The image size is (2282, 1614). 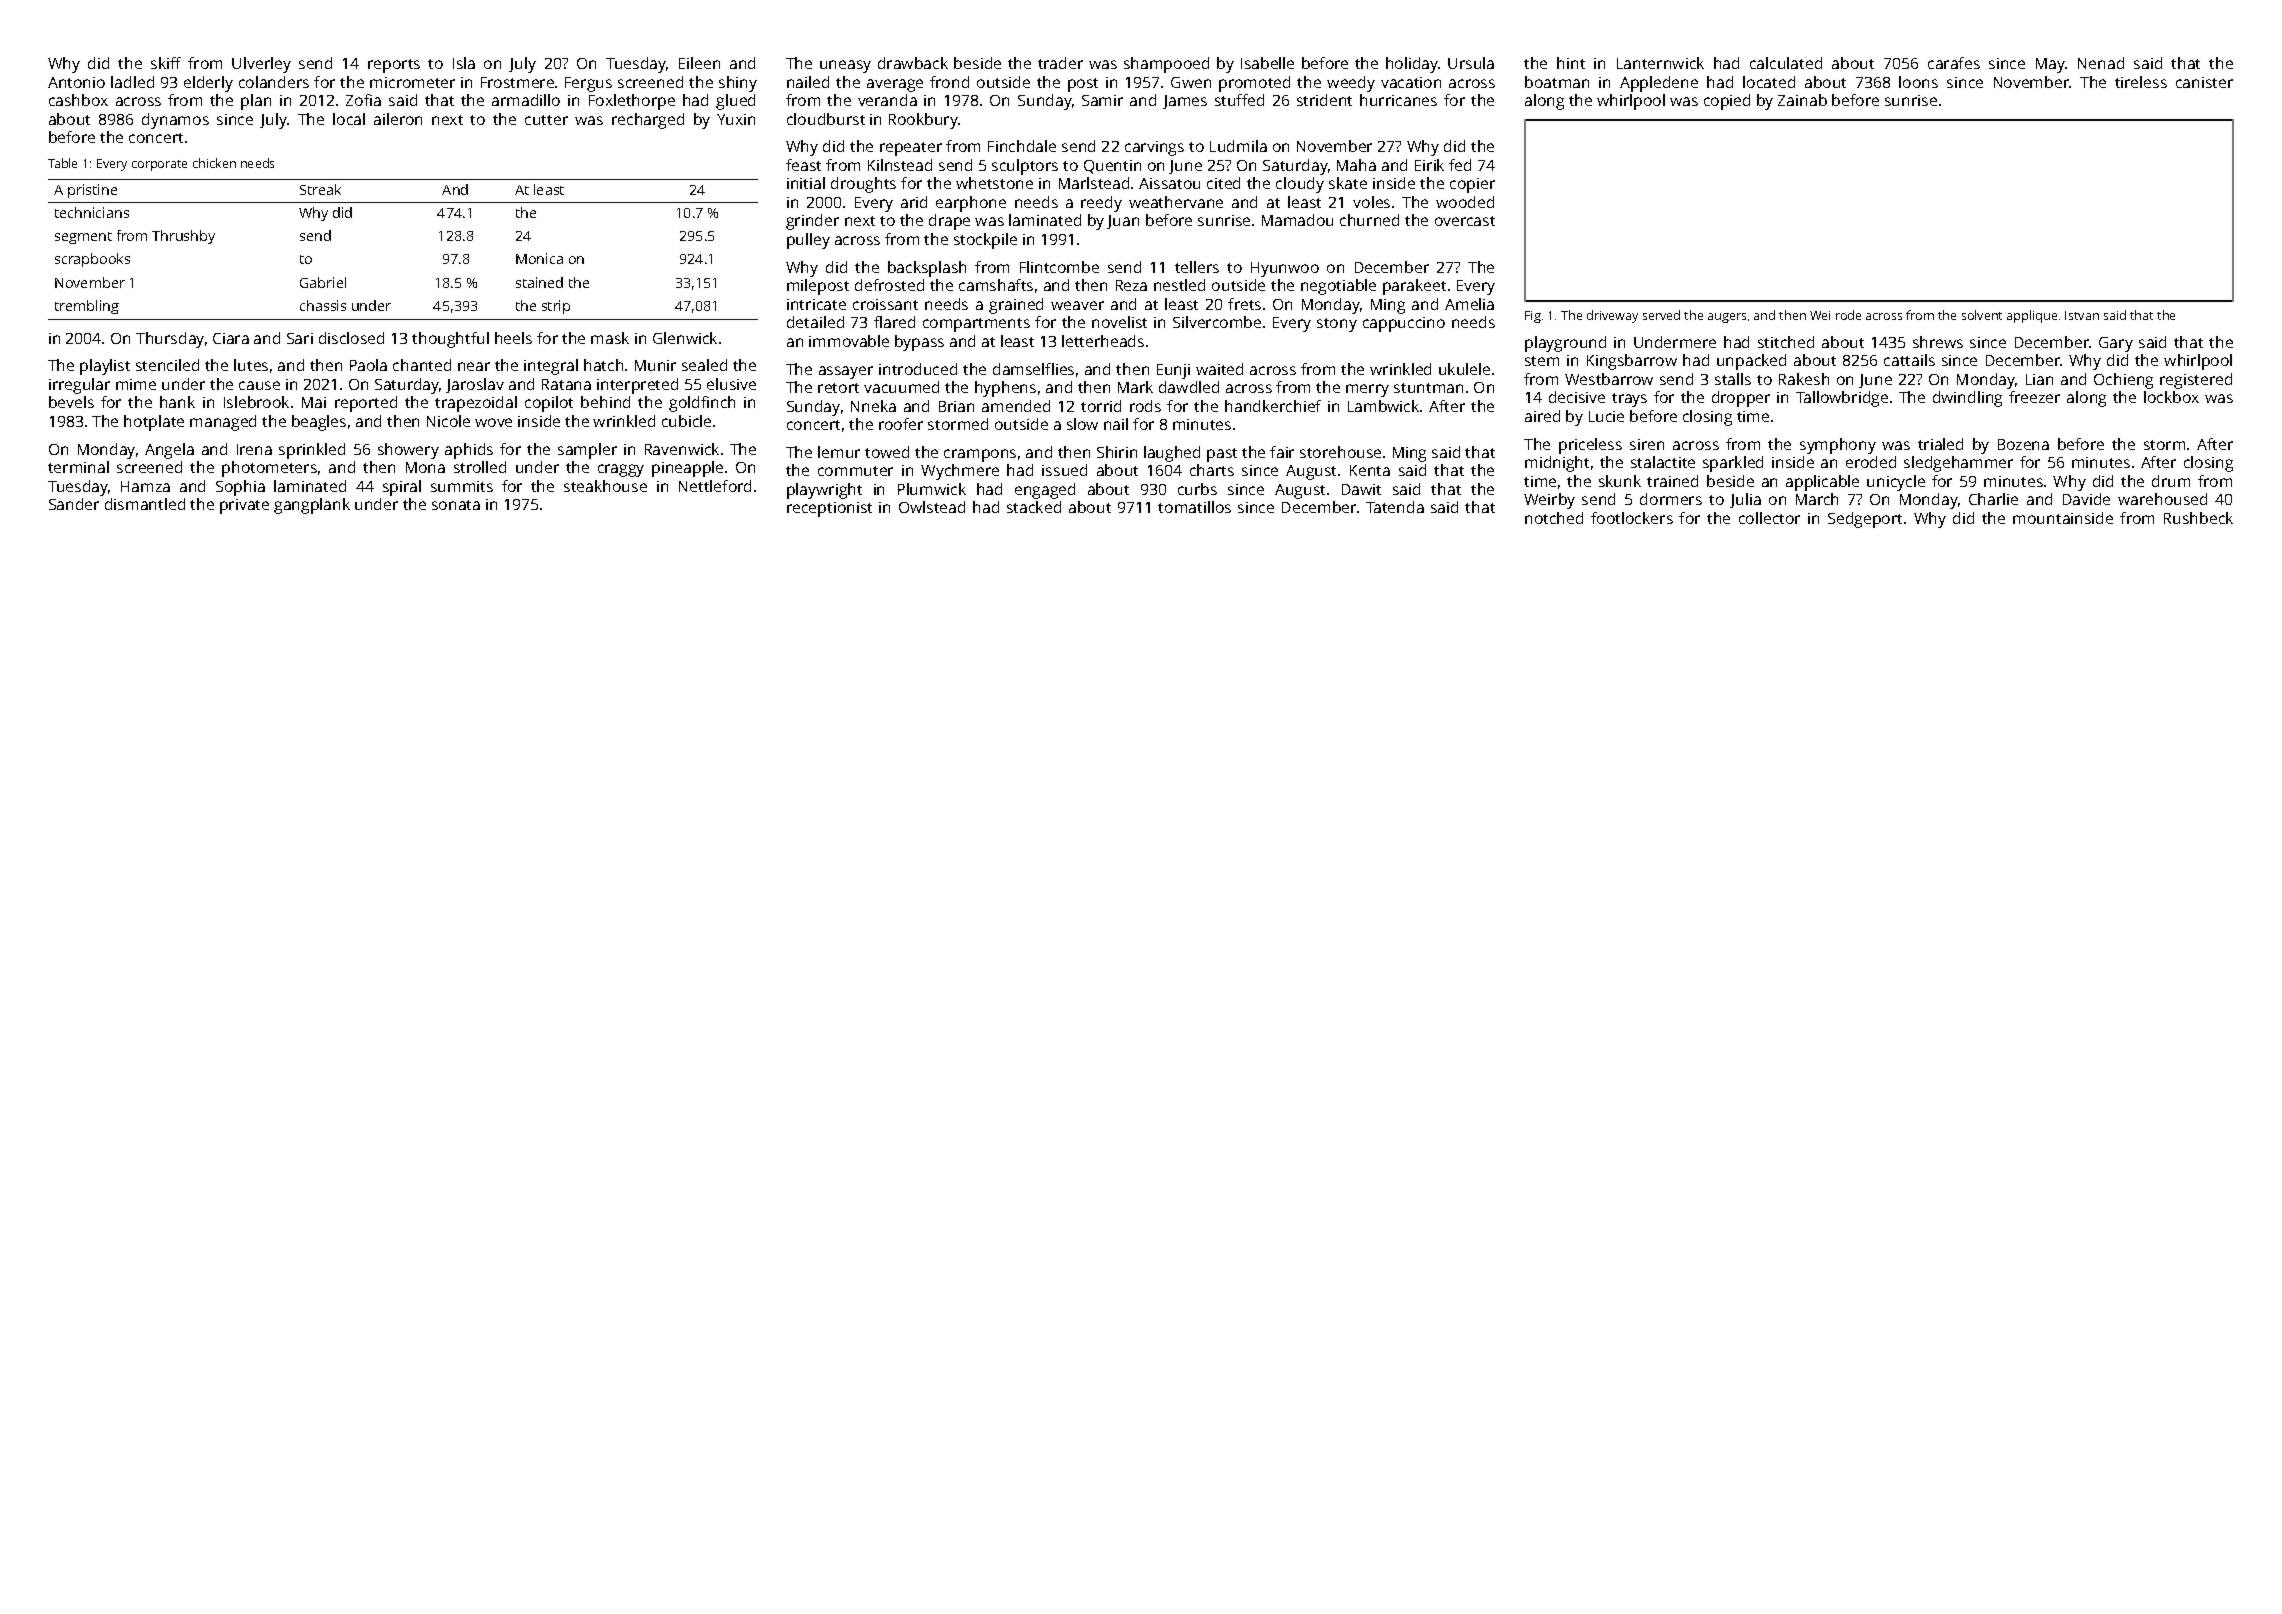 I want to click on canister, so click(x=2204, y=82).
